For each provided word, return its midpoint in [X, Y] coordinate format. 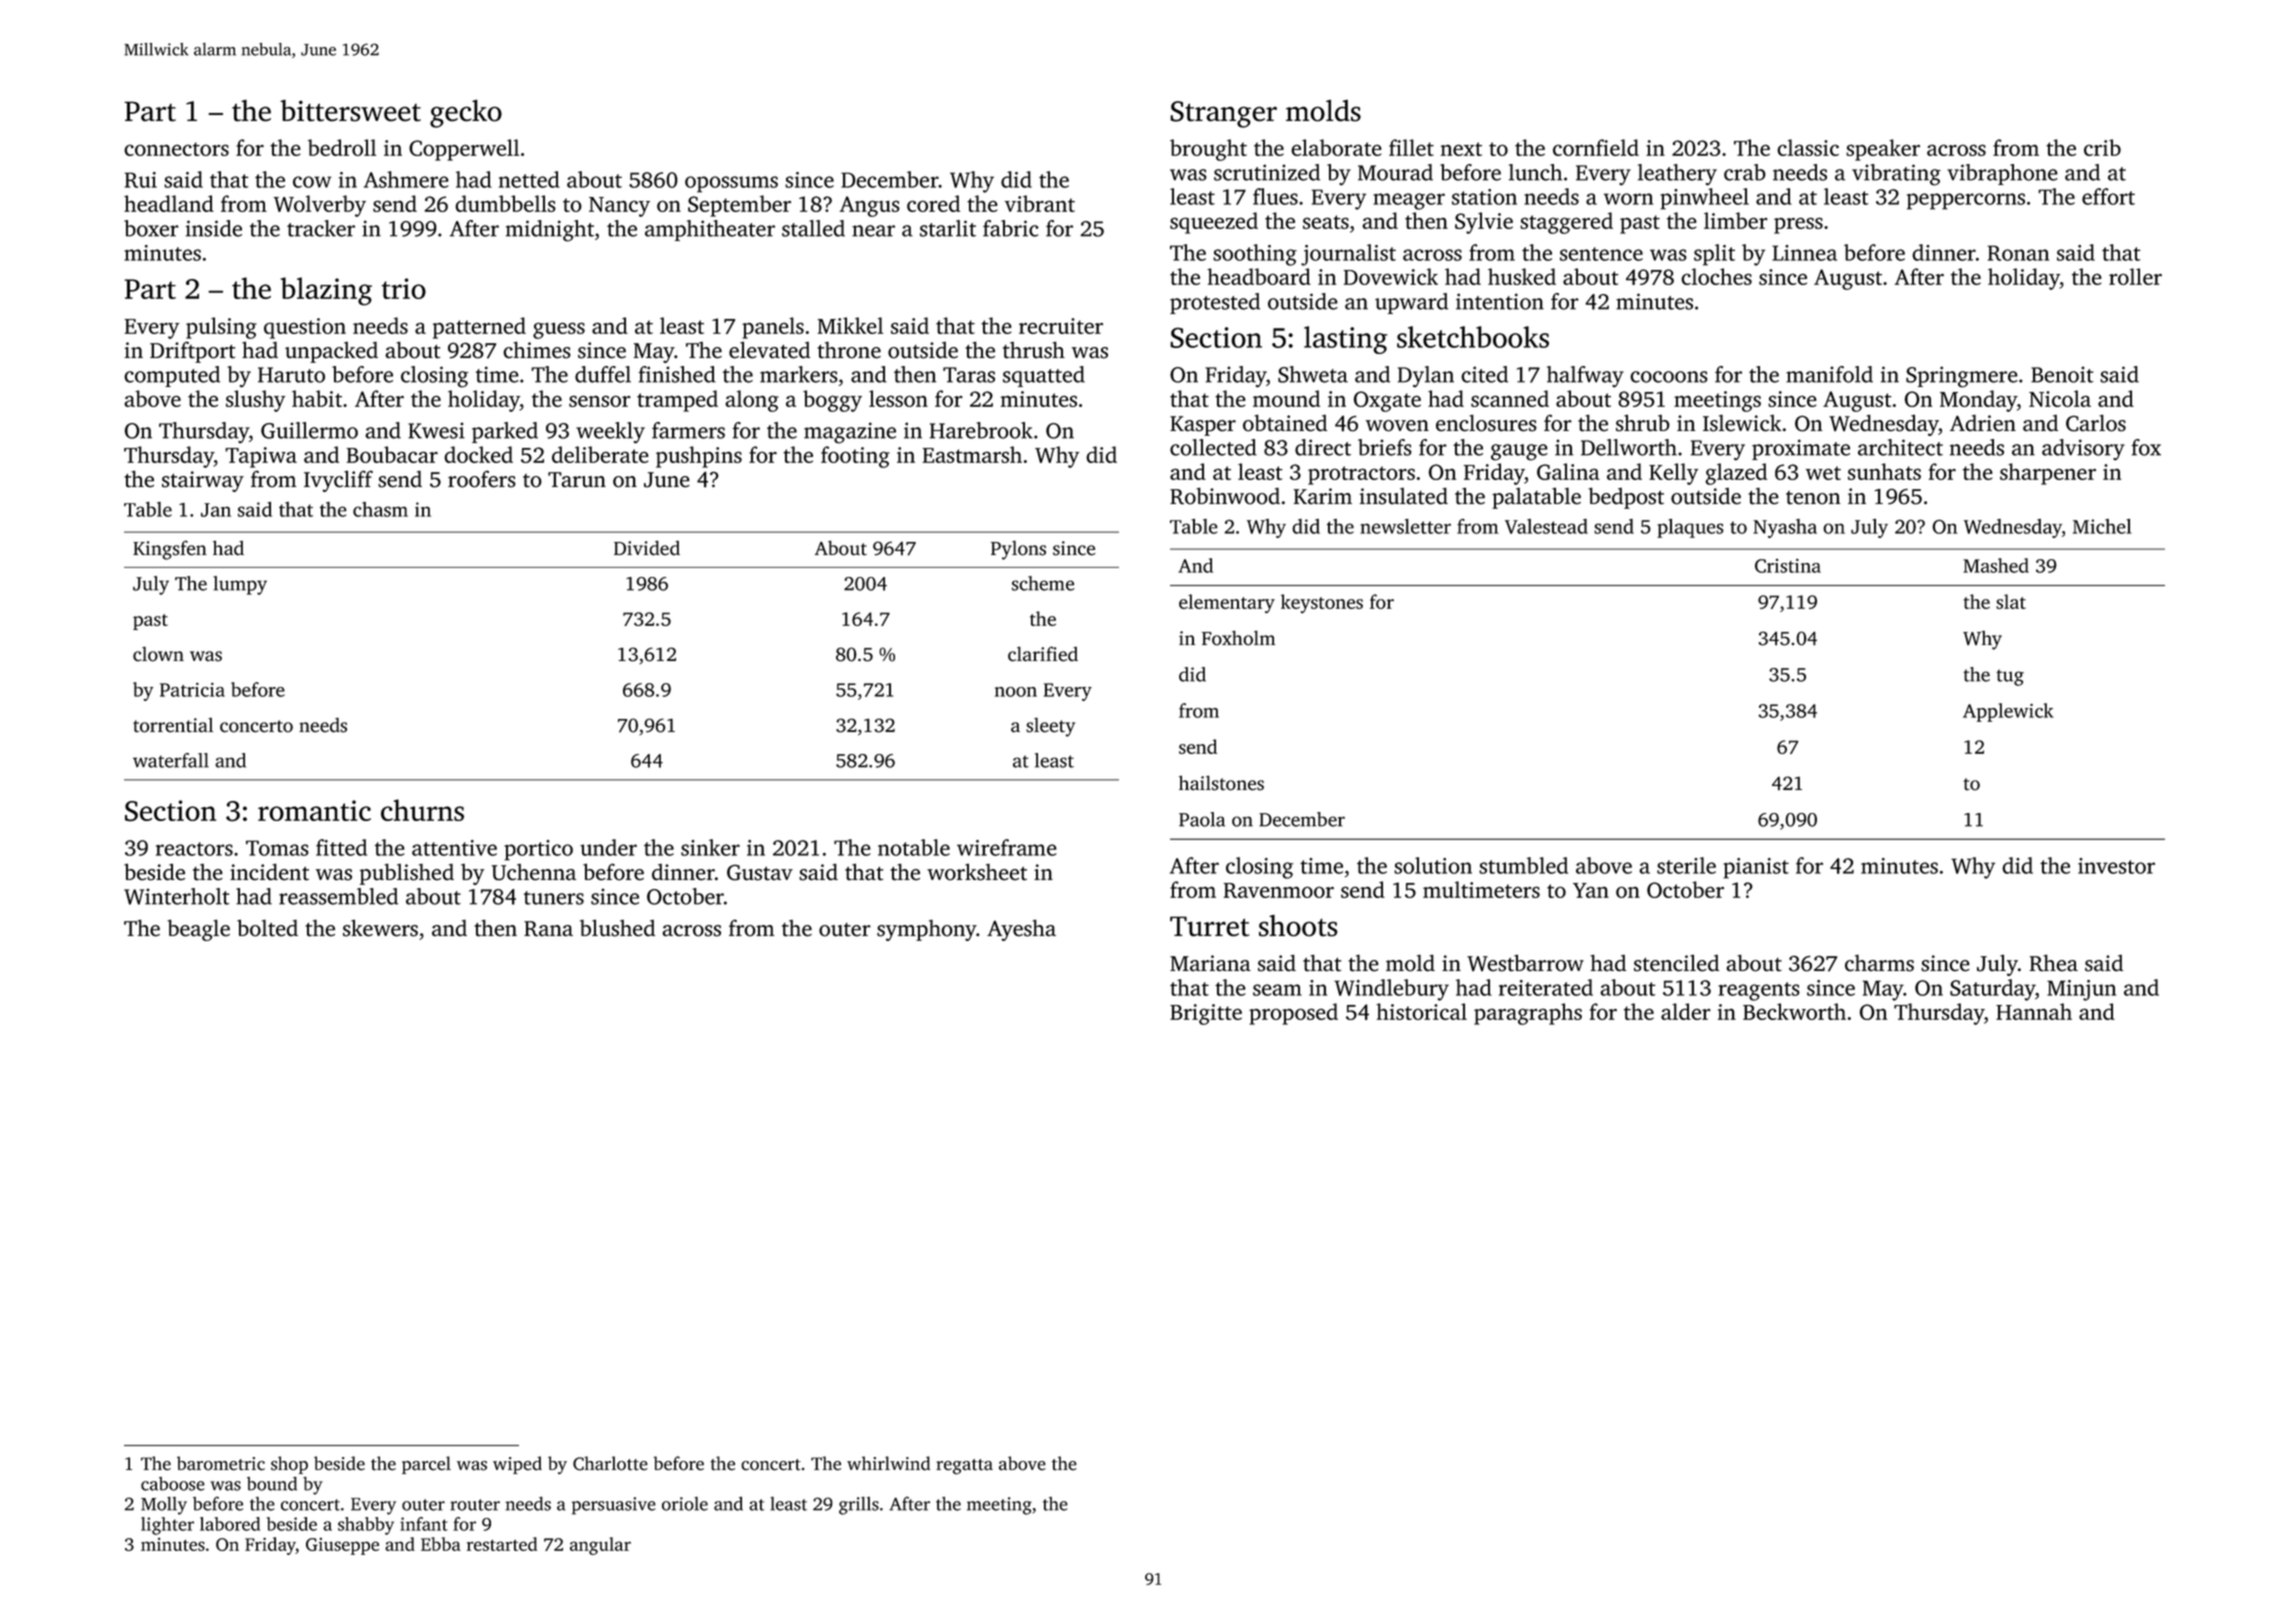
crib [2102, 147]
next [1461, 149]
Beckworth [1794, 1011]
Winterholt [176, 896]
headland [169, 203]
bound [272, 1483]
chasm [380, 509]
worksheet [977, 872]
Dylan [1426, 377]
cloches [1716, 276]
